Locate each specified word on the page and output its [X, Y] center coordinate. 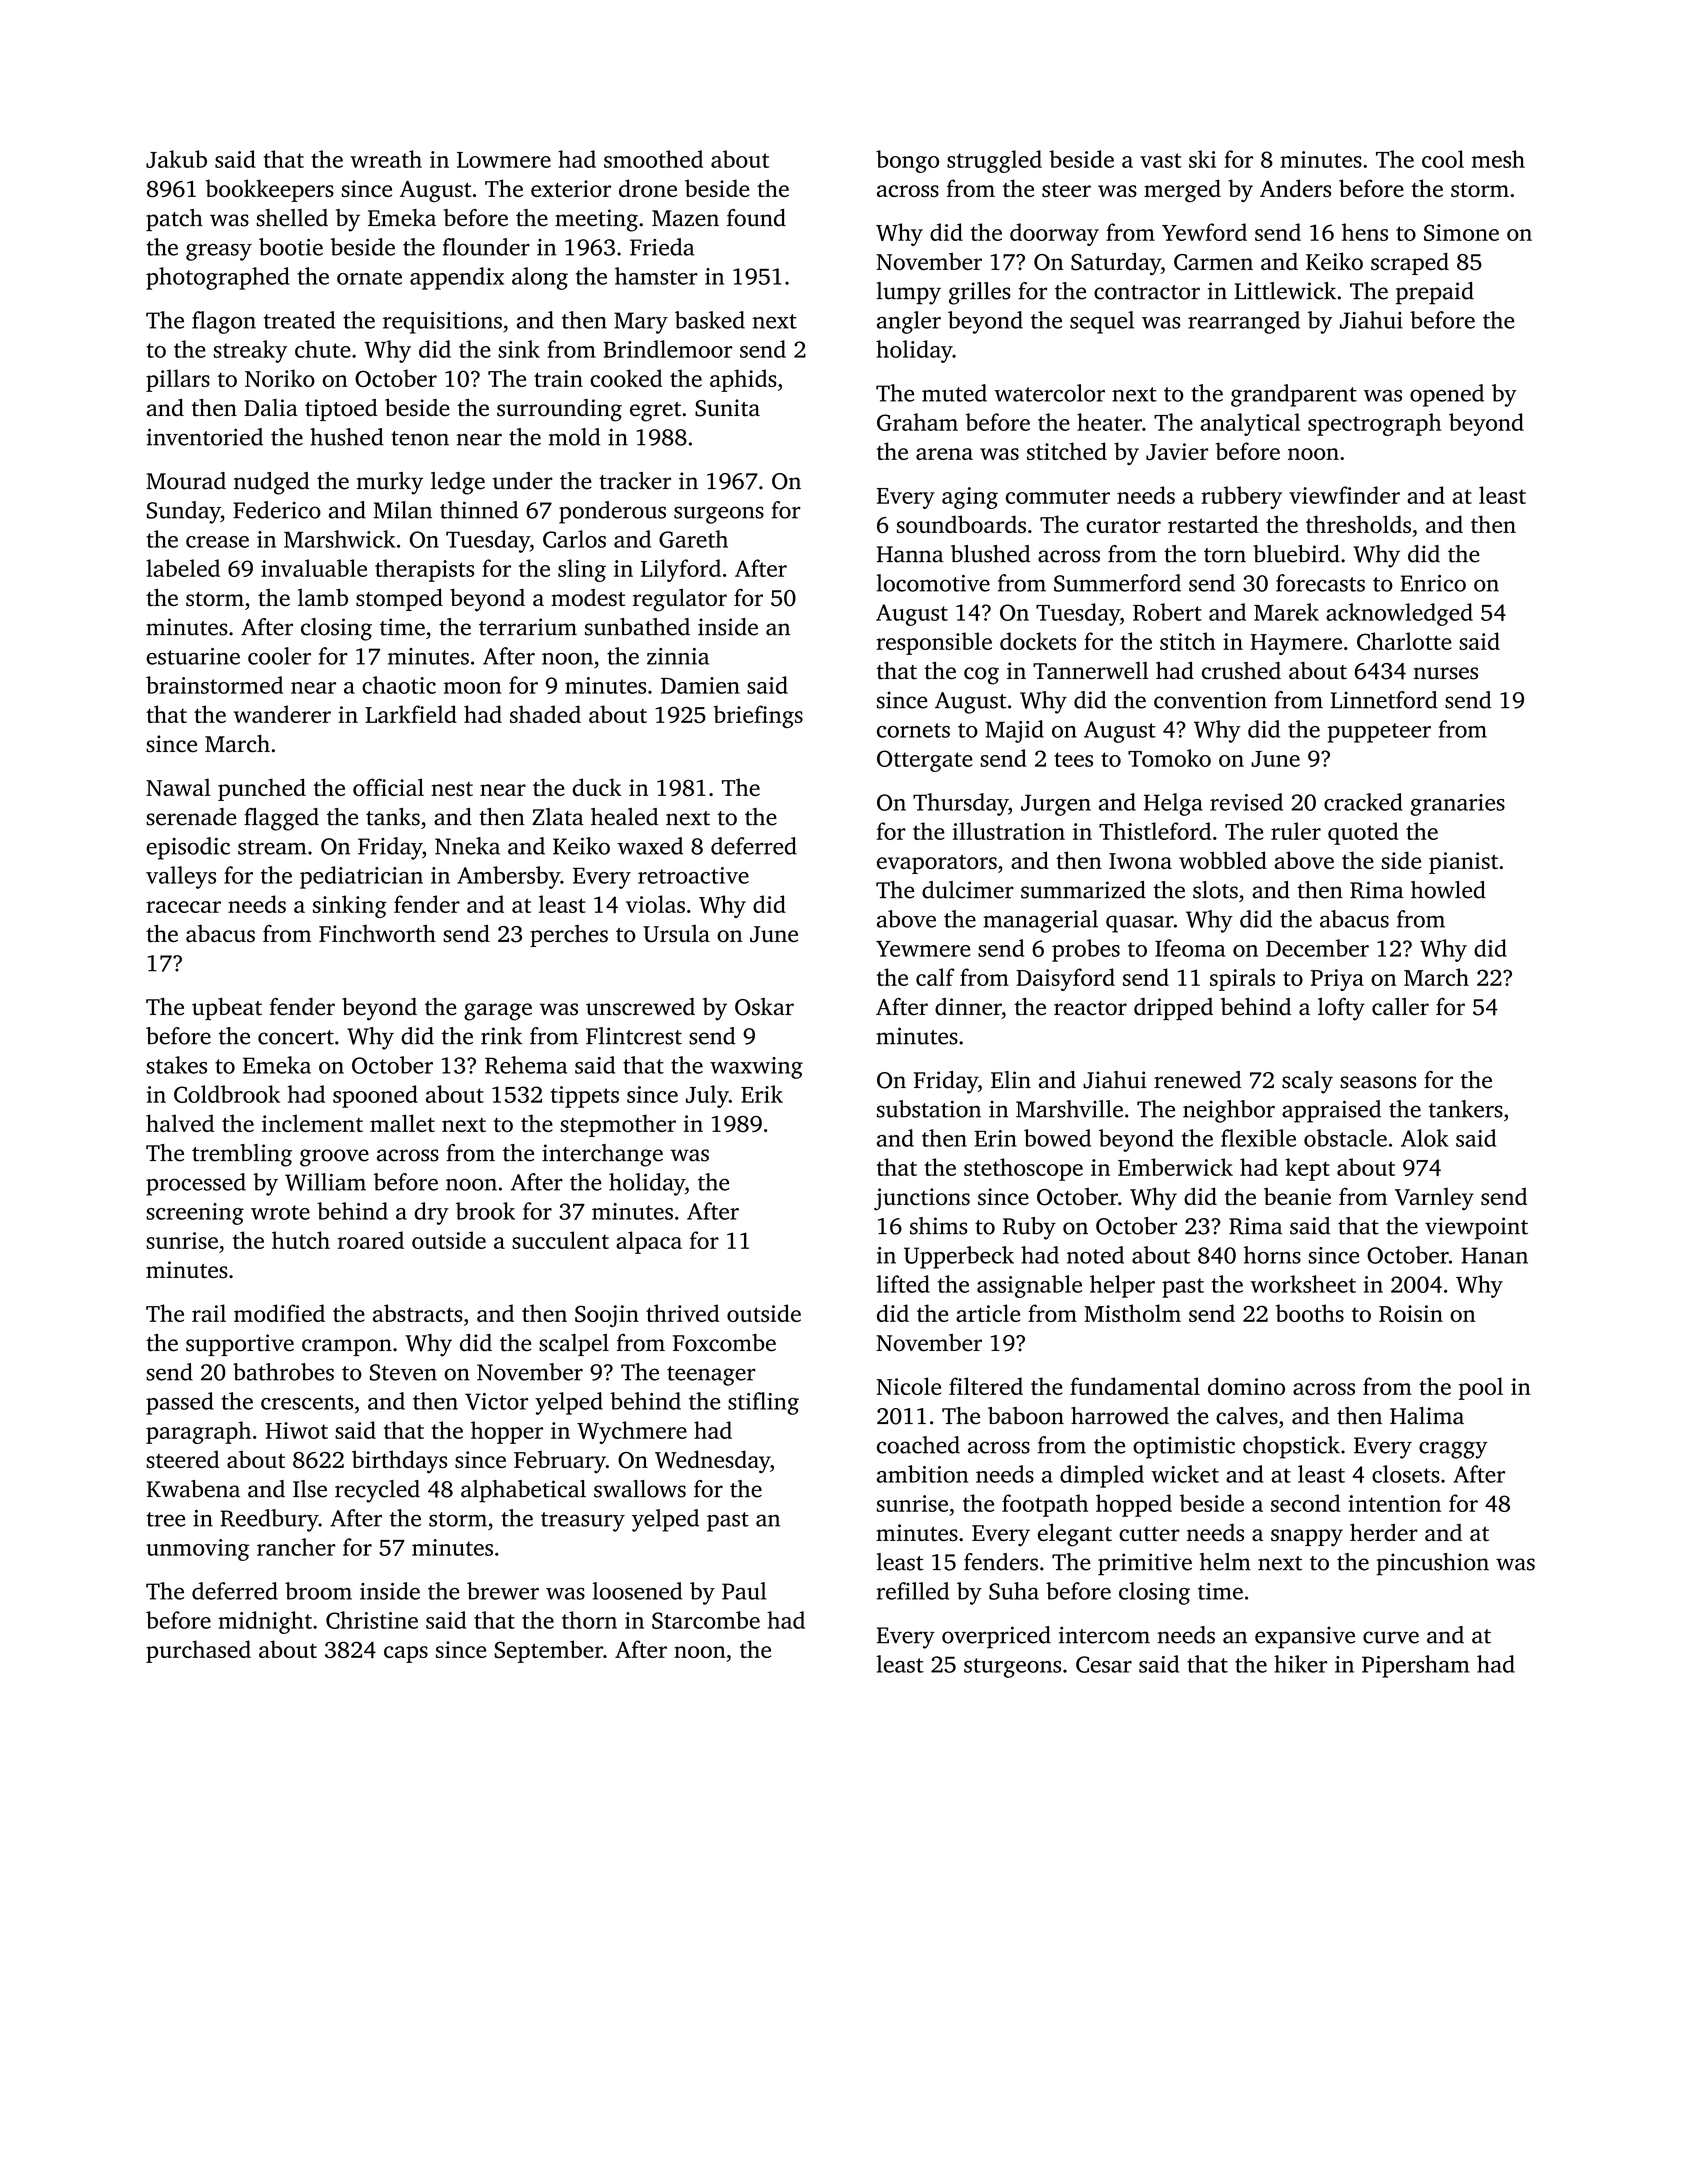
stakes [176, 1065]
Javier [1177, 451]
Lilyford [681, 570]
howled [1448, 890]
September [548, 1651]
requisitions [442, 323]
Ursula [676, 934]
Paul [744, 1591]
